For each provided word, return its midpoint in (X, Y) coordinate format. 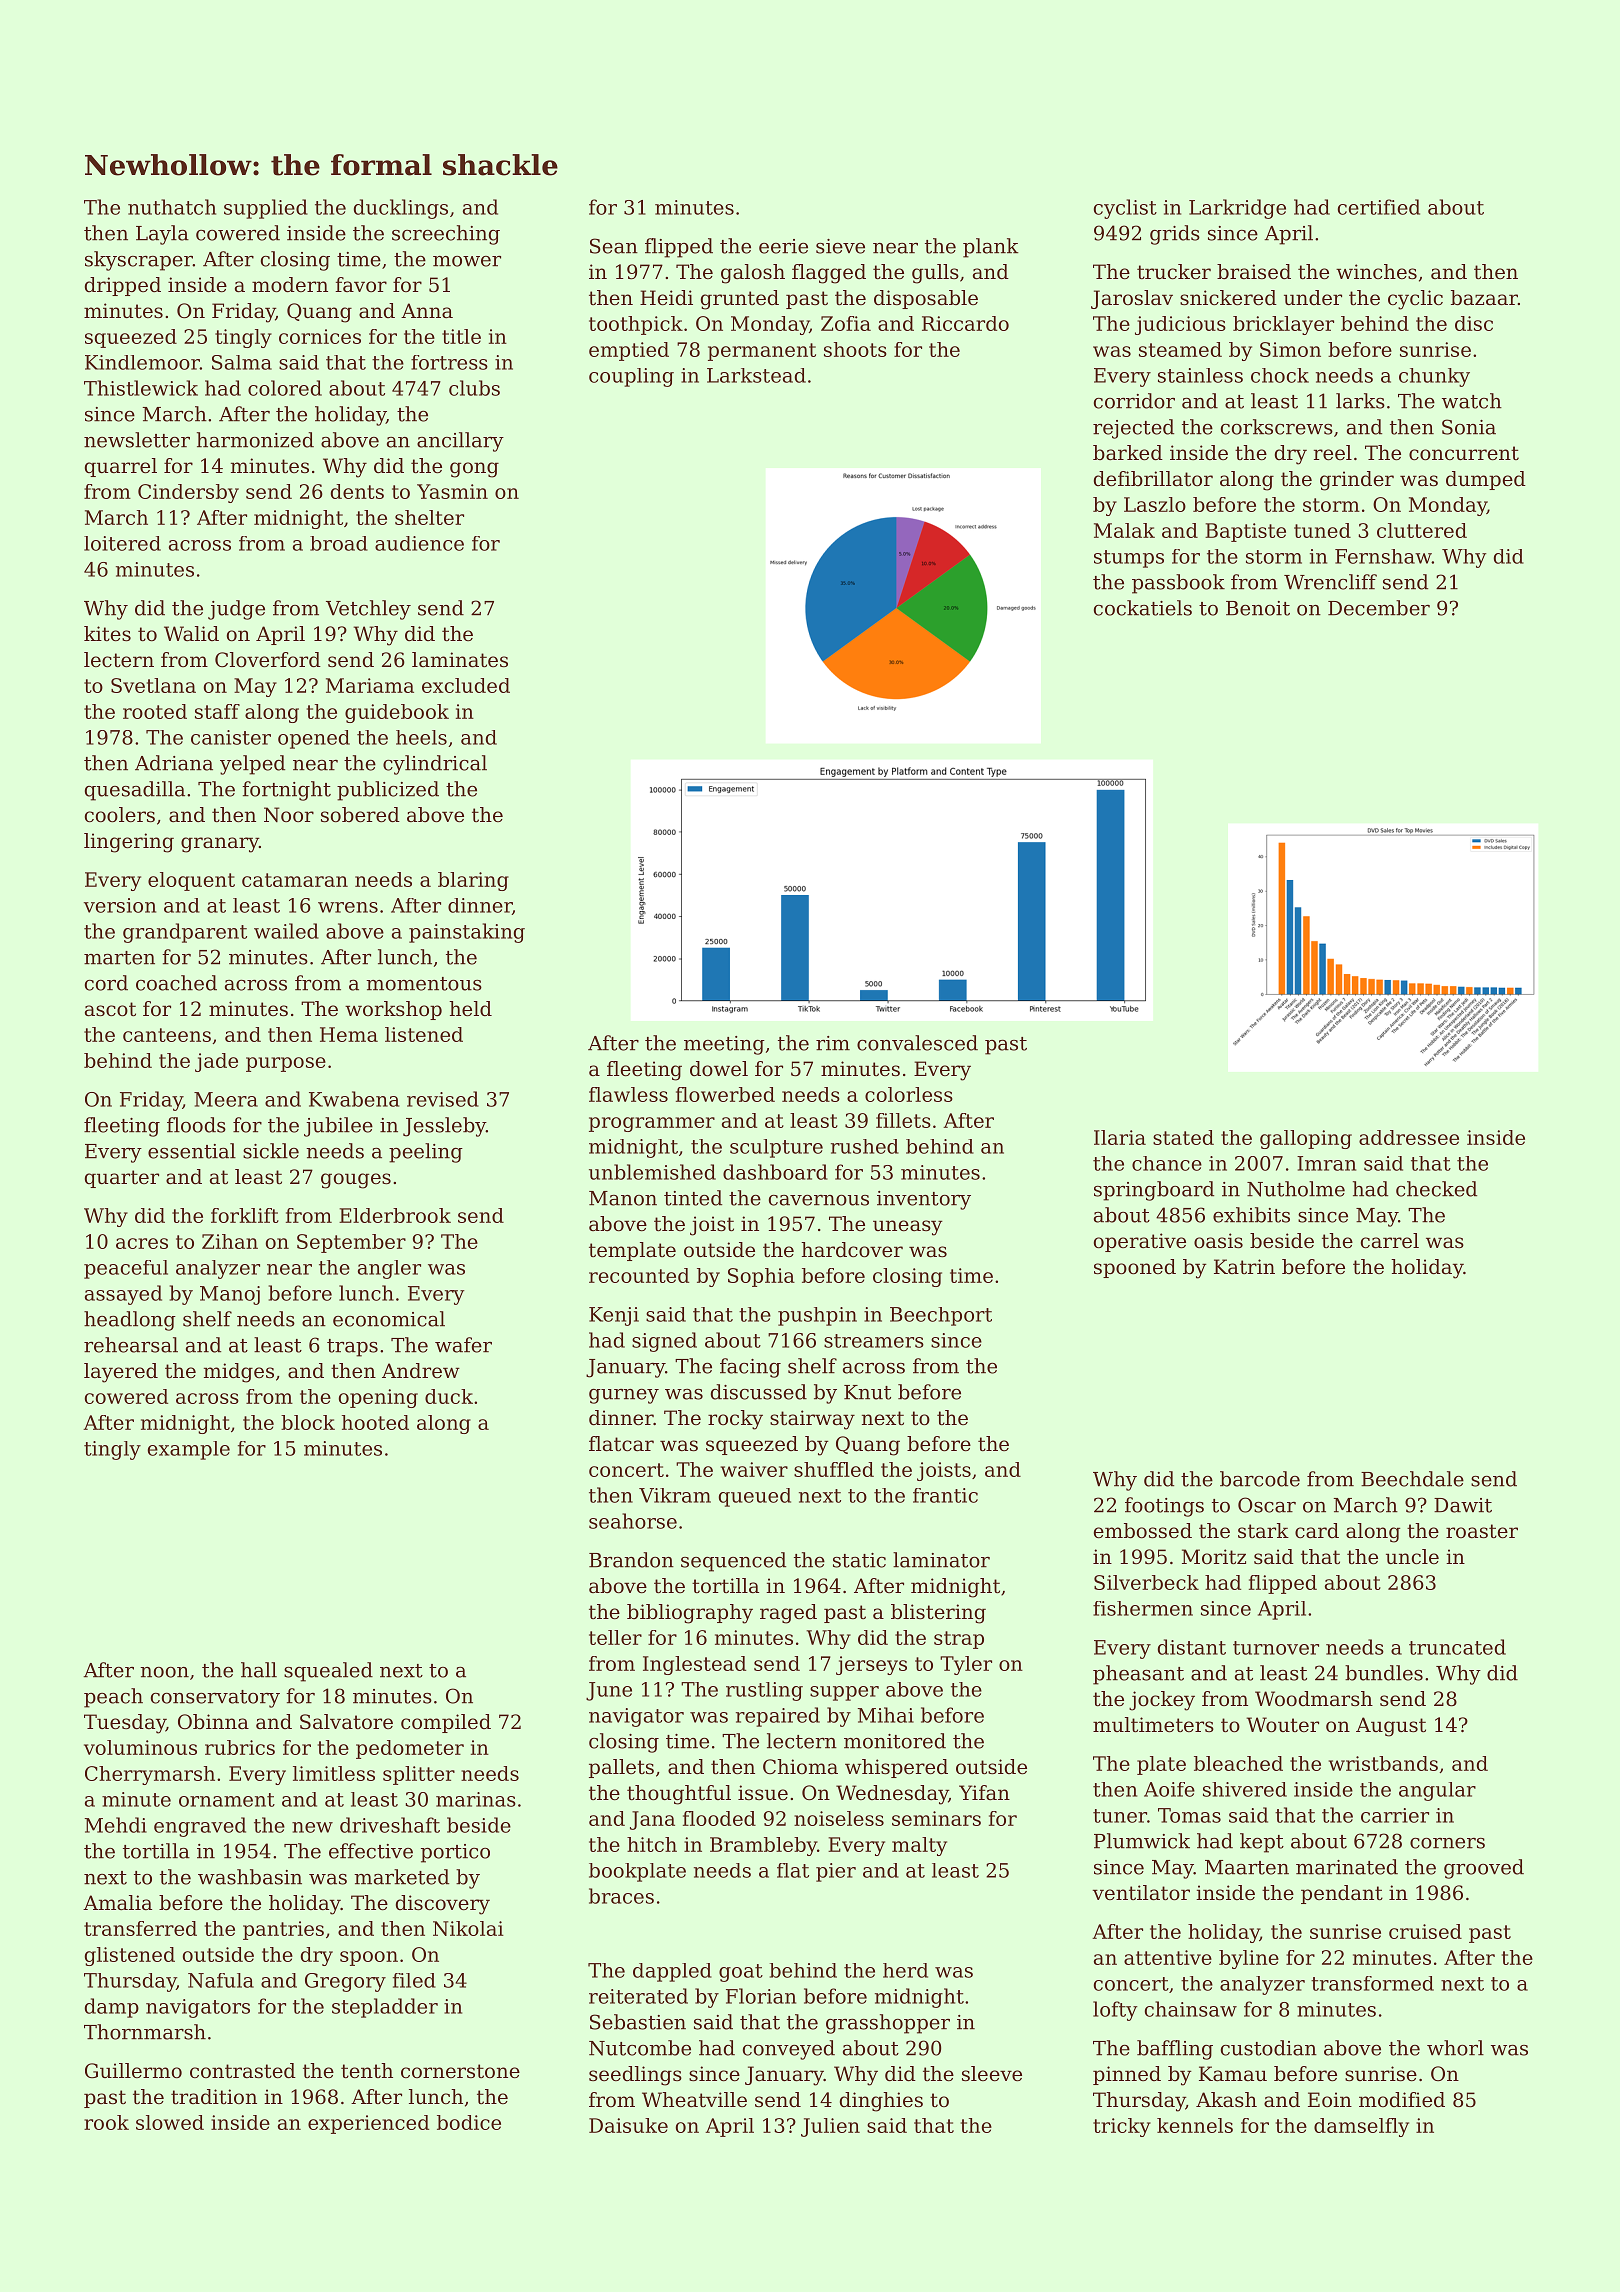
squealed (328, 1672)
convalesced (917, 1043)
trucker (1174, 272)
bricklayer (1283, 325)
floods (196, 1125)
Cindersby (188, 493)
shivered (1245, 1789)
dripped (123, 286)
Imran (1326, 1163)
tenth (367, 2071)
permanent (762, 352)
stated (1183, 1137)
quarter (122, 1179)
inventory (924, 1200)
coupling (631, 377)
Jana (652, 1820)
